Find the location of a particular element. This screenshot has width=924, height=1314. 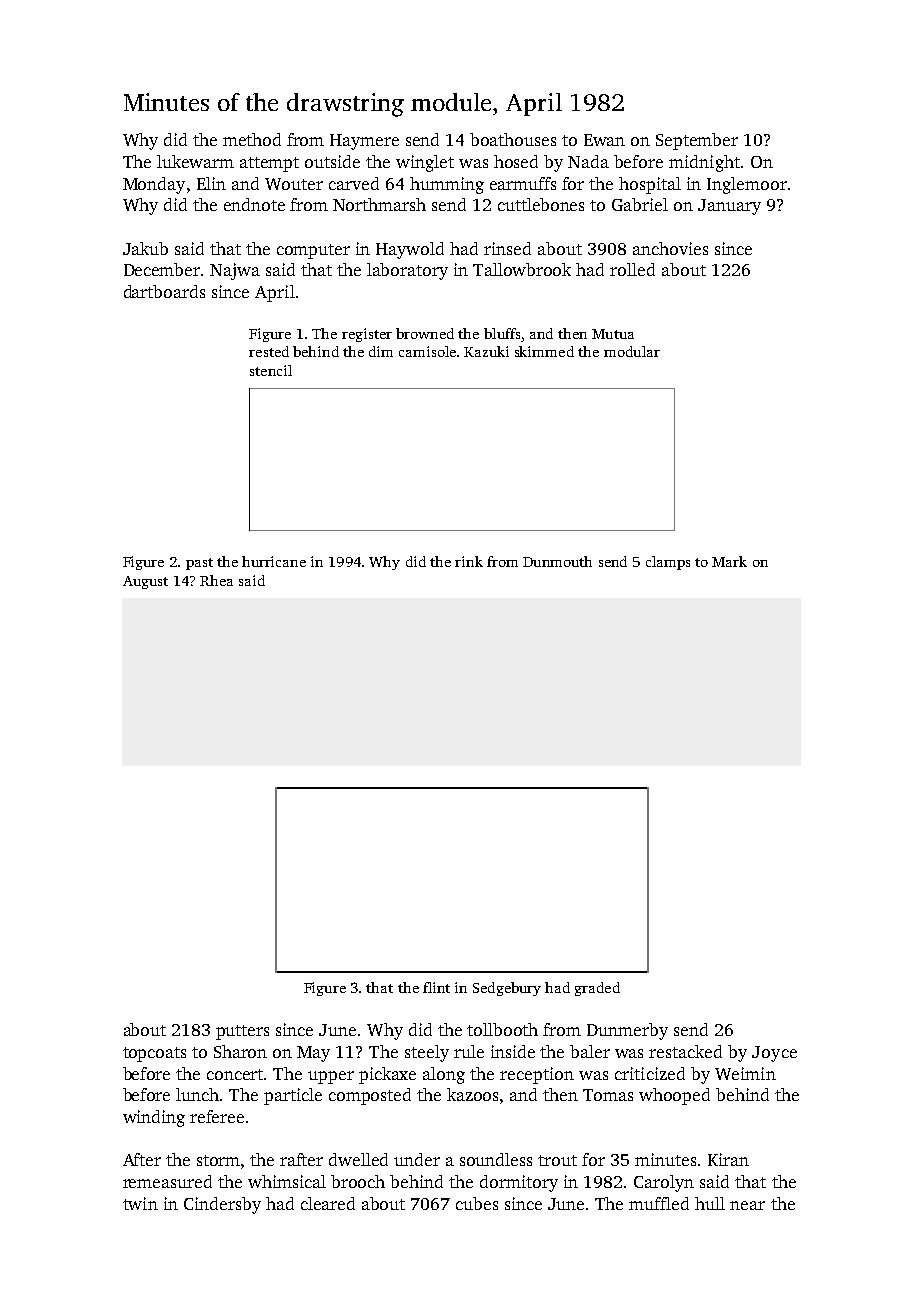

dormitory is located at coordinates (519, 1183).
